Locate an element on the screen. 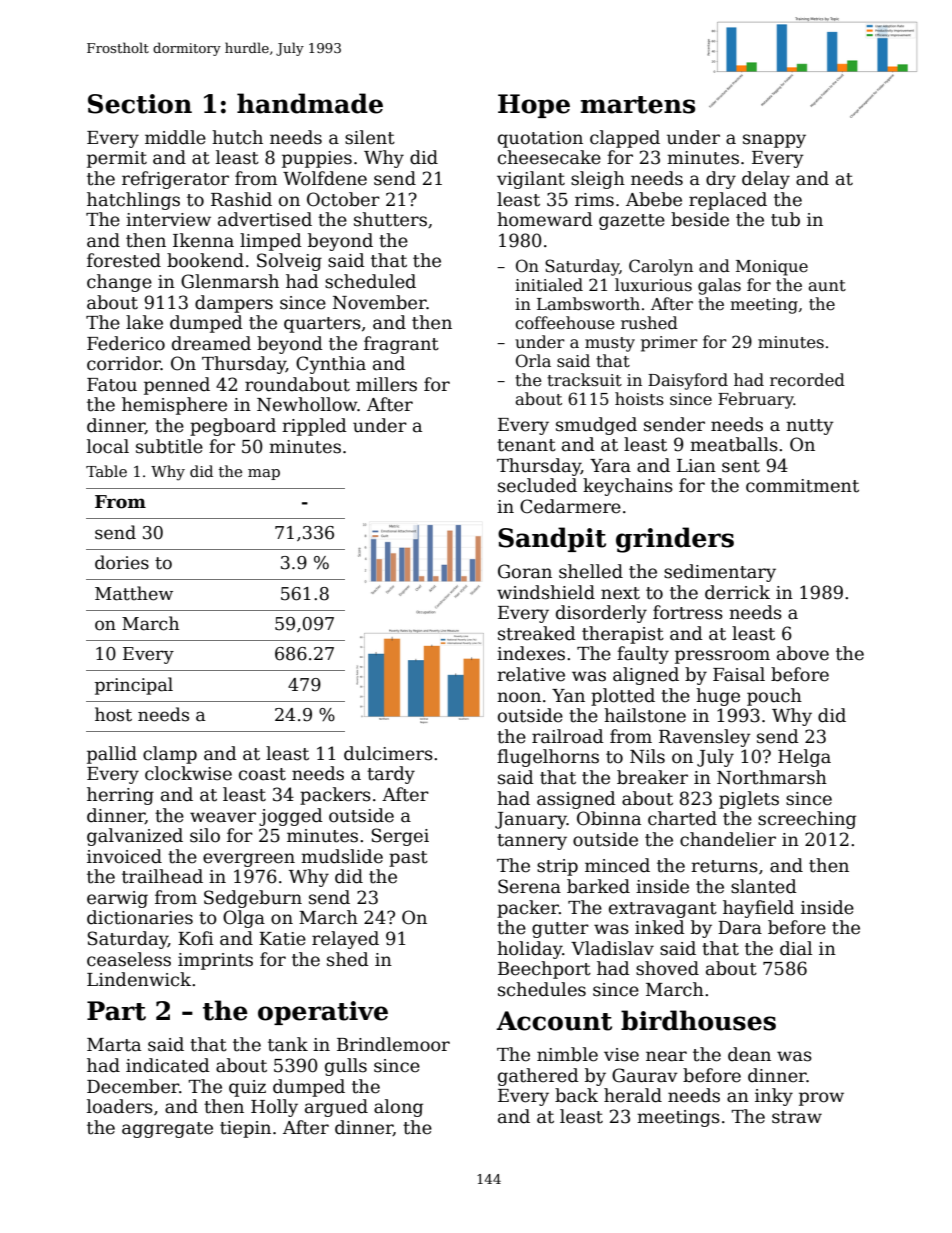 The height and width of the screenshot is (1233, 952). recorded is located at coordinates (807, 380).
